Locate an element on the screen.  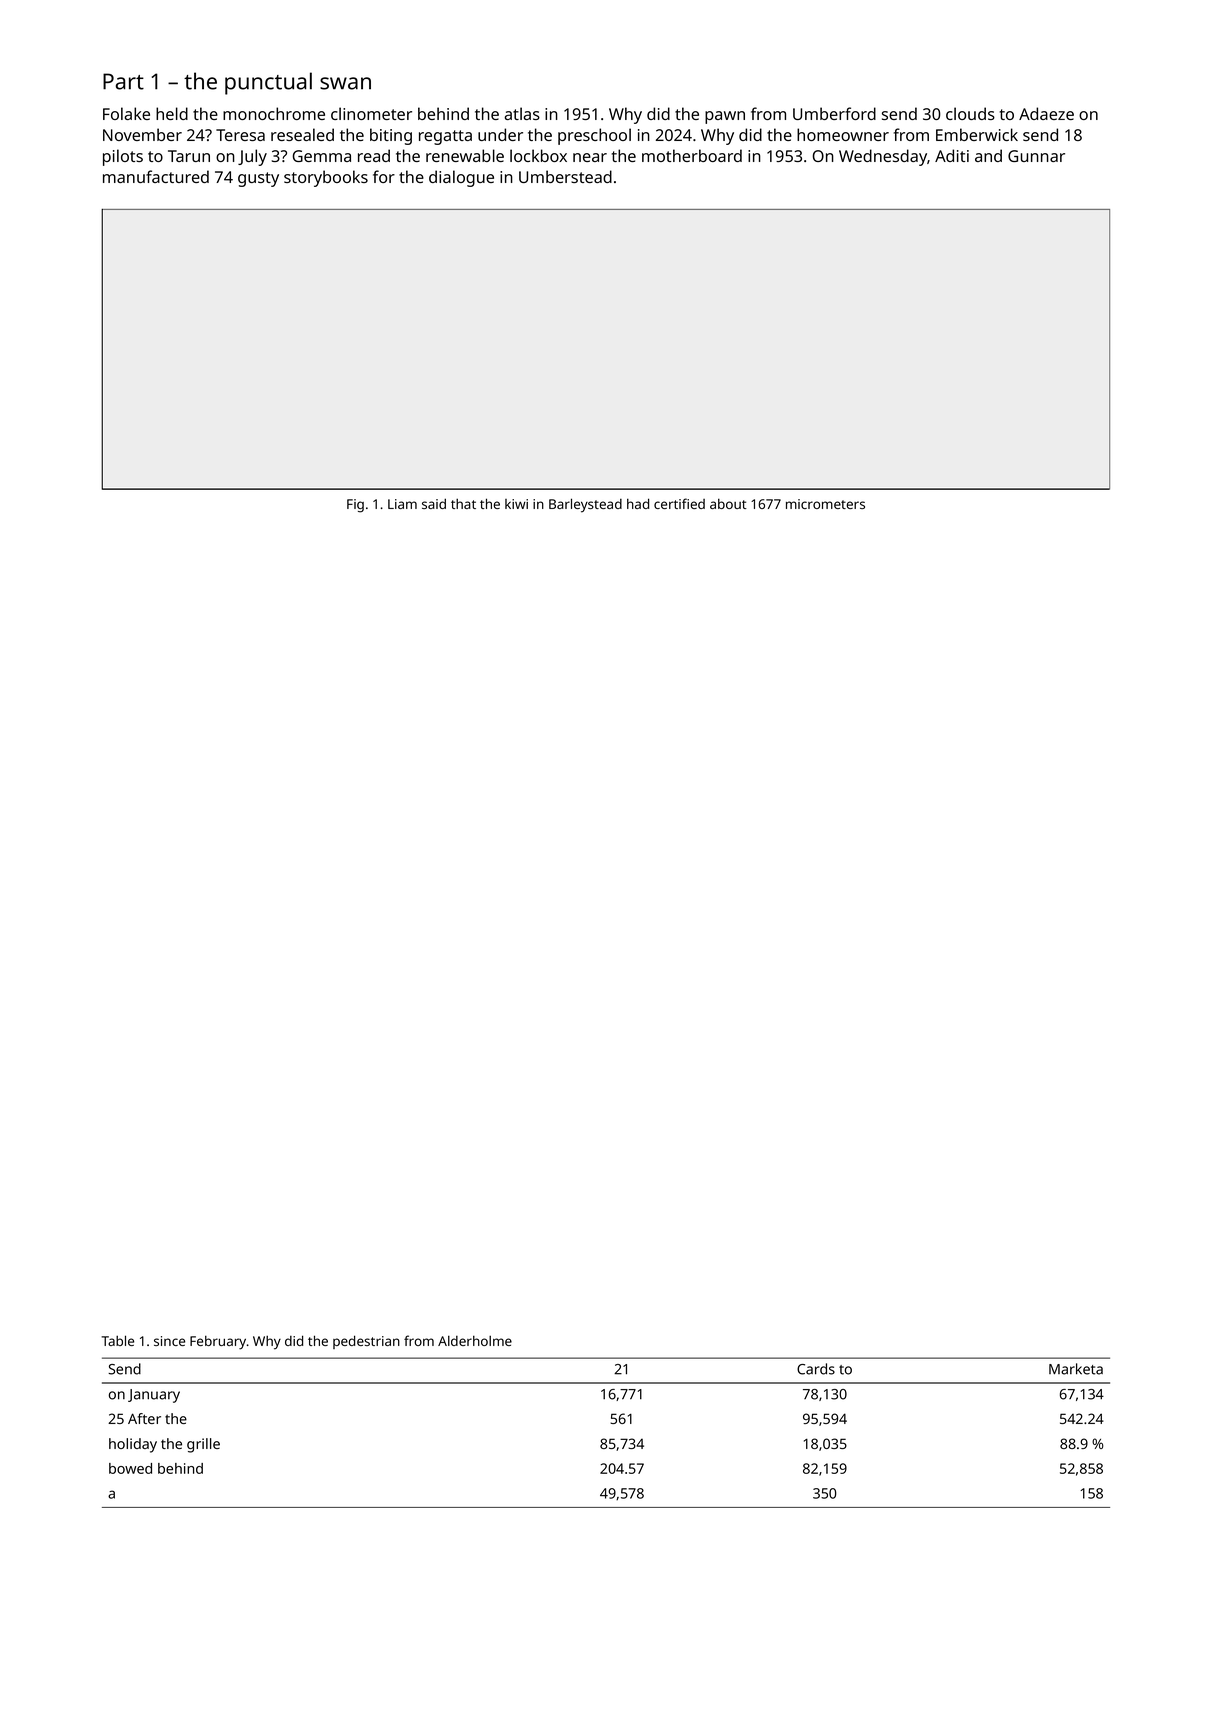
Gunnar is located at coordinates (1036, 156).
